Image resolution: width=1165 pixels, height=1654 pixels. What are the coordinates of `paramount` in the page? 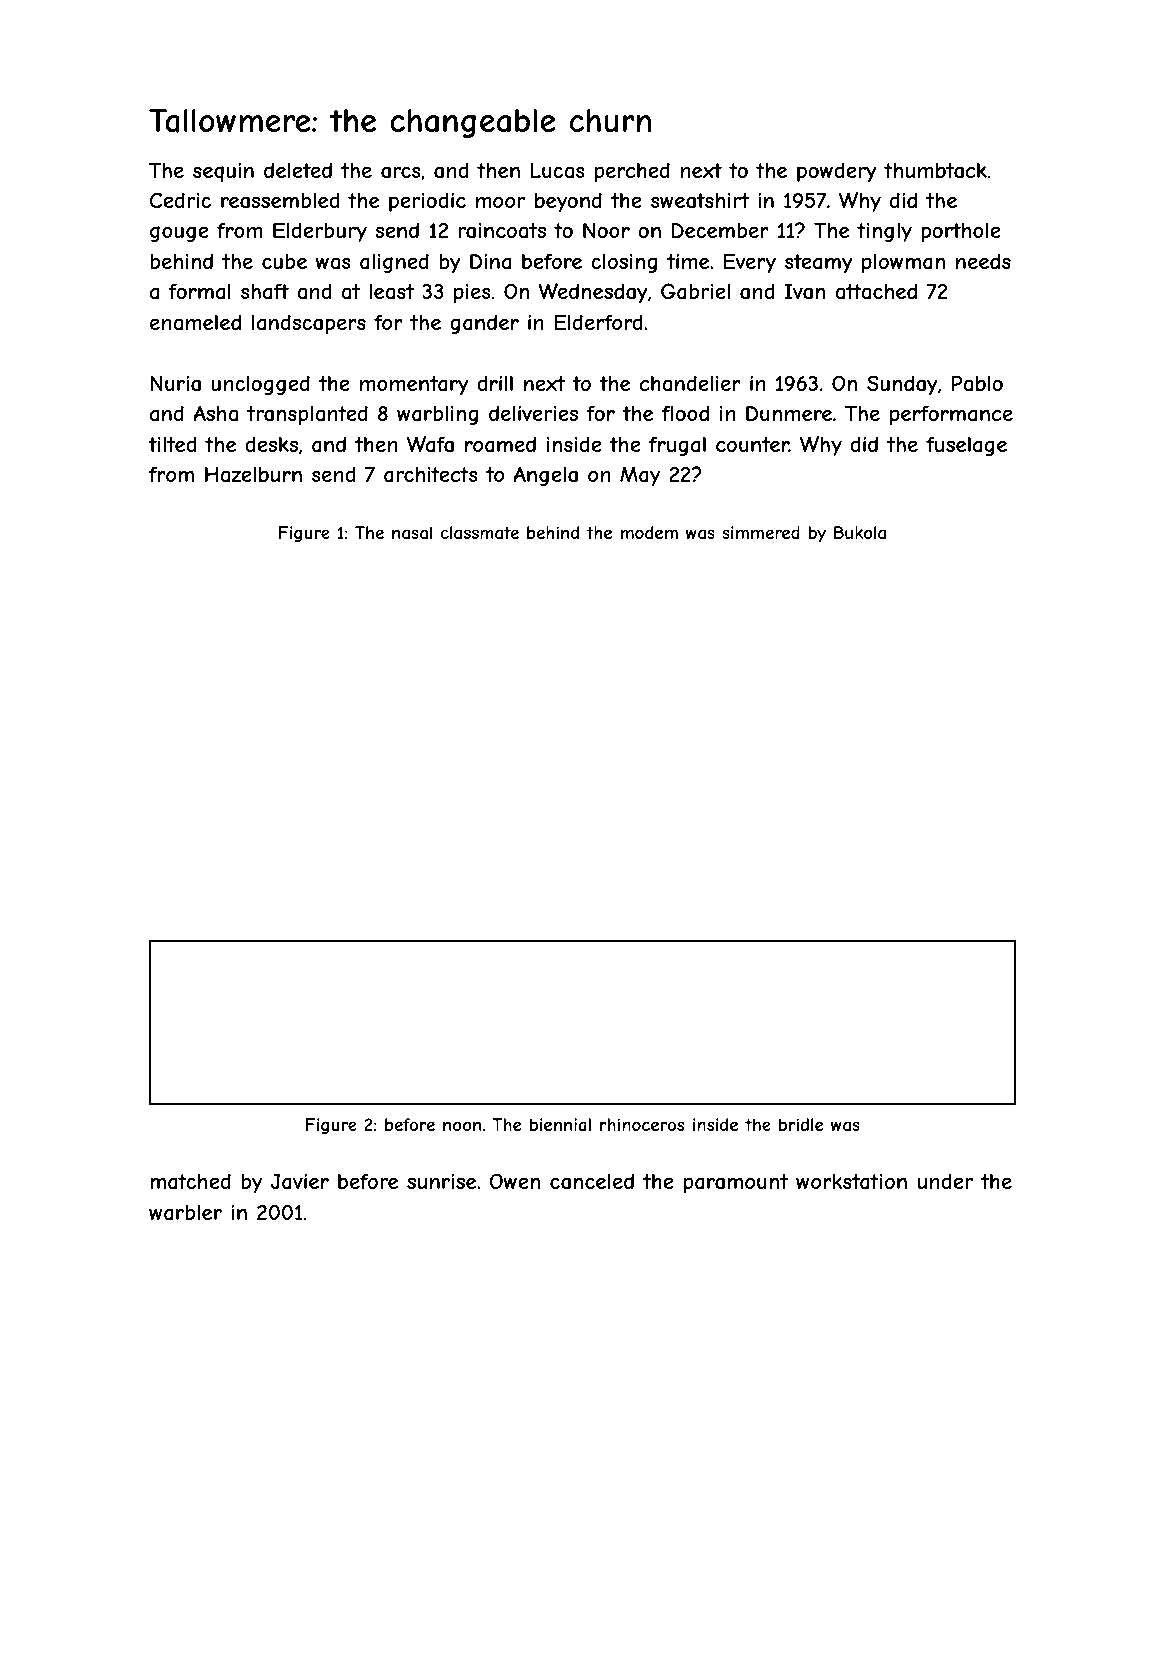 It's located at (736, 1183).
